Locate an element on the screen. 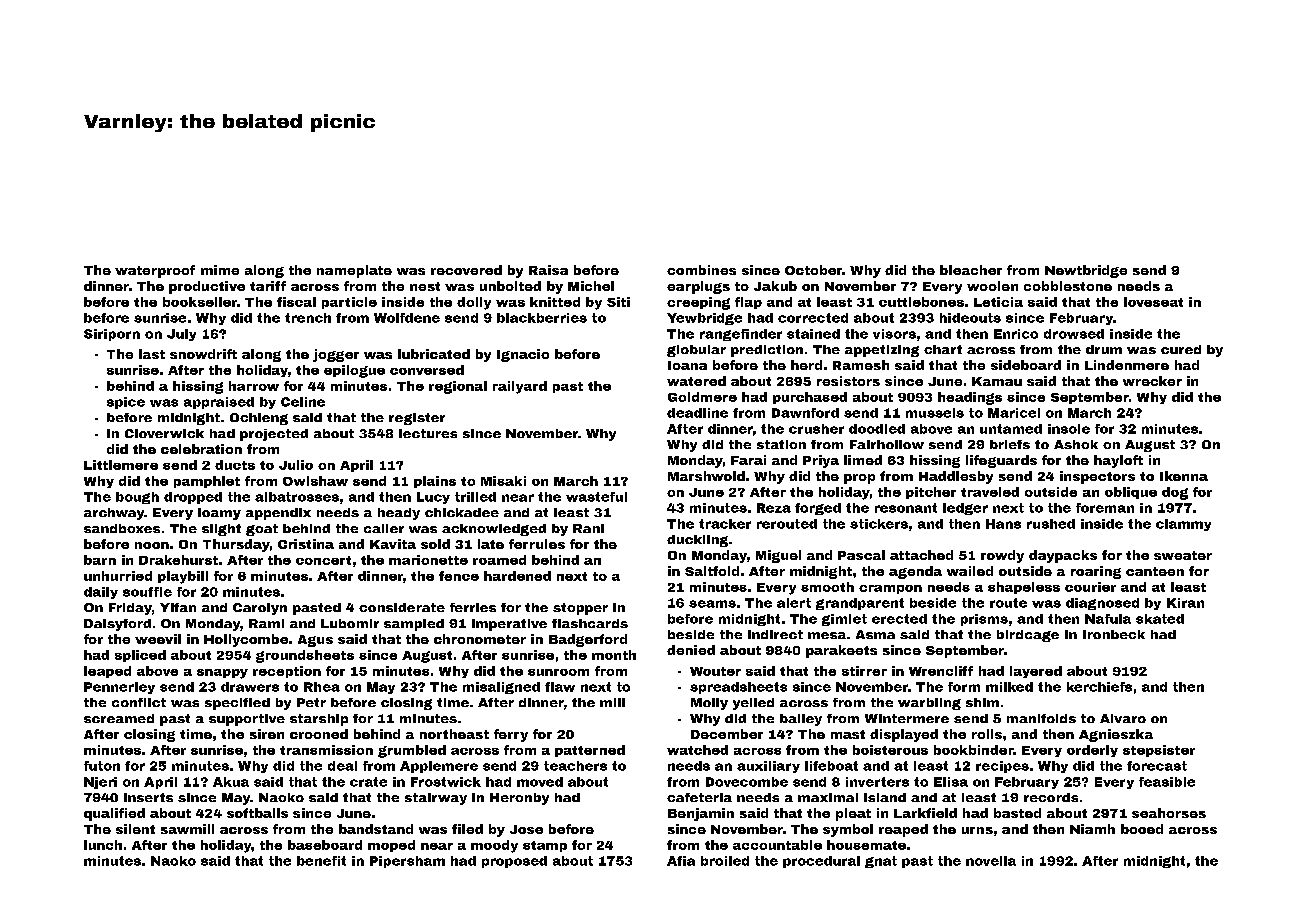 The height and width of the screenshot is (924, 1308). archway is located at coordinates (114, 514).
